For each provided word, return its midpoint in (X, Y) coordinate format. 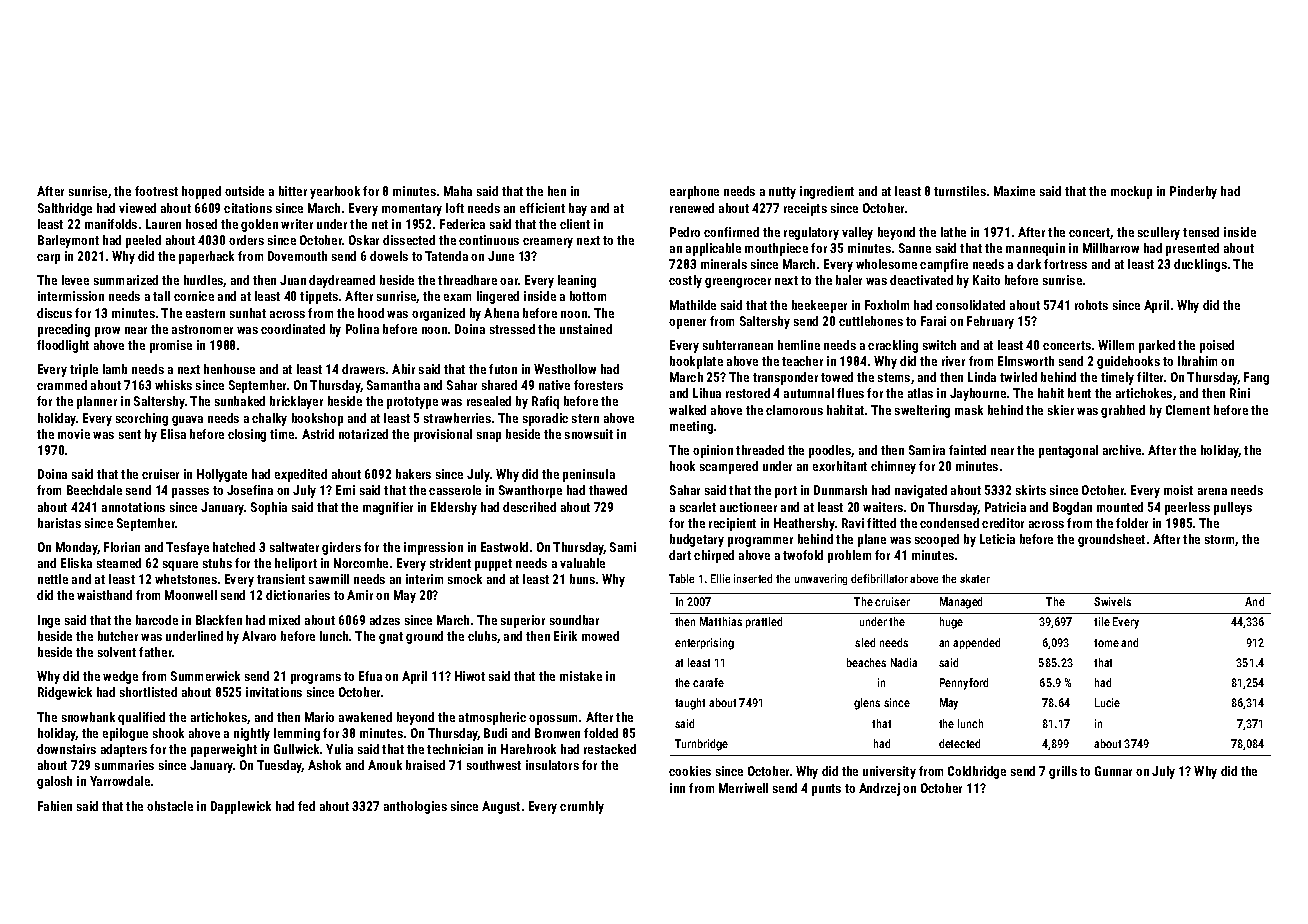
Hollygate (222, 475)
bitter (293, 191)
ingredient (827, 192)
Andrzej (879, 789)
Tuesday (279, 766)
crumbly (582, 807)
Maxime (1014, 191)
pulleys (1233, 508)
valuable (582, 563)
